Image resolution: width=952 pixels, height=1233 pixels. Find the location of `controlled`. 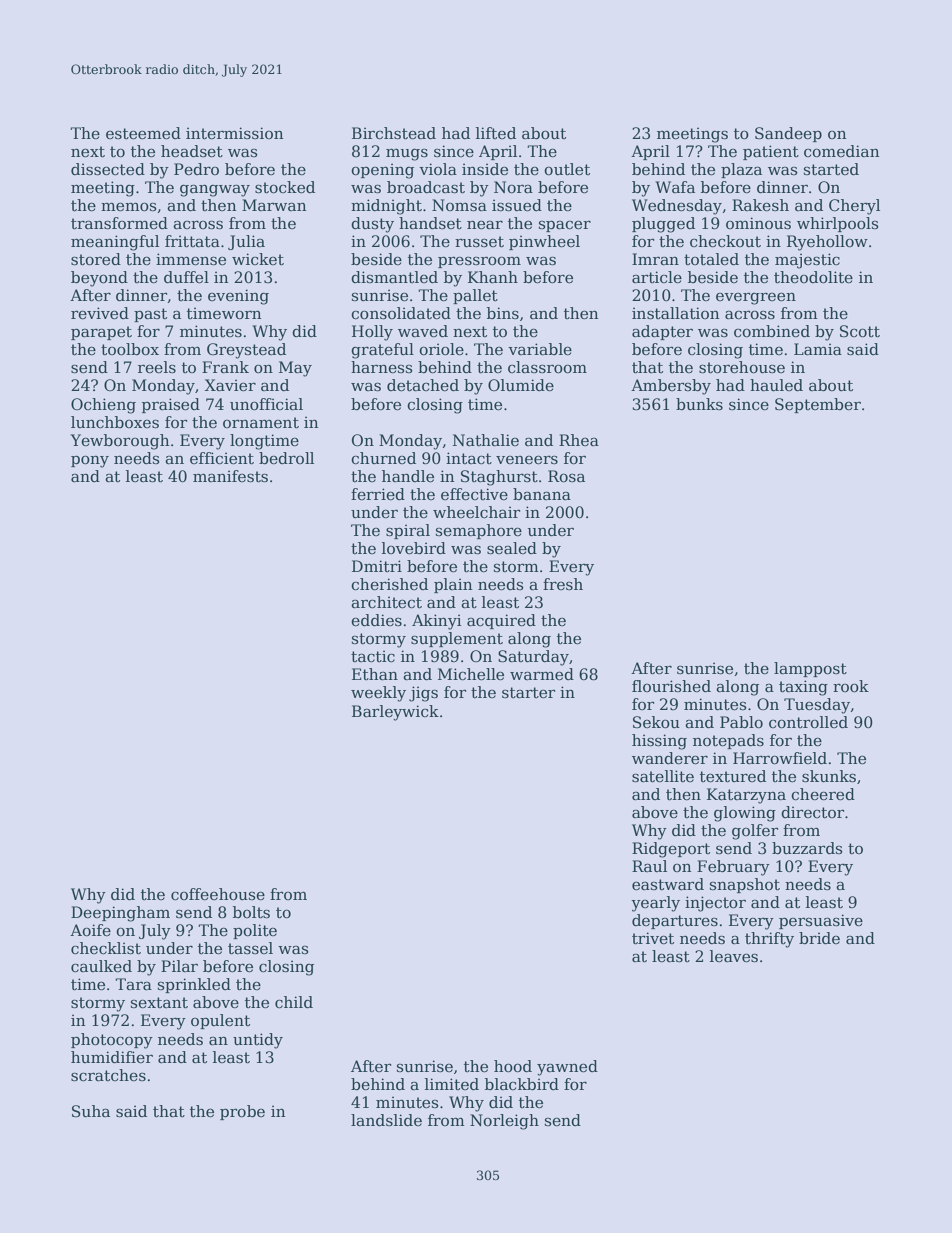

controlled is located at coordinates (808, 722).
